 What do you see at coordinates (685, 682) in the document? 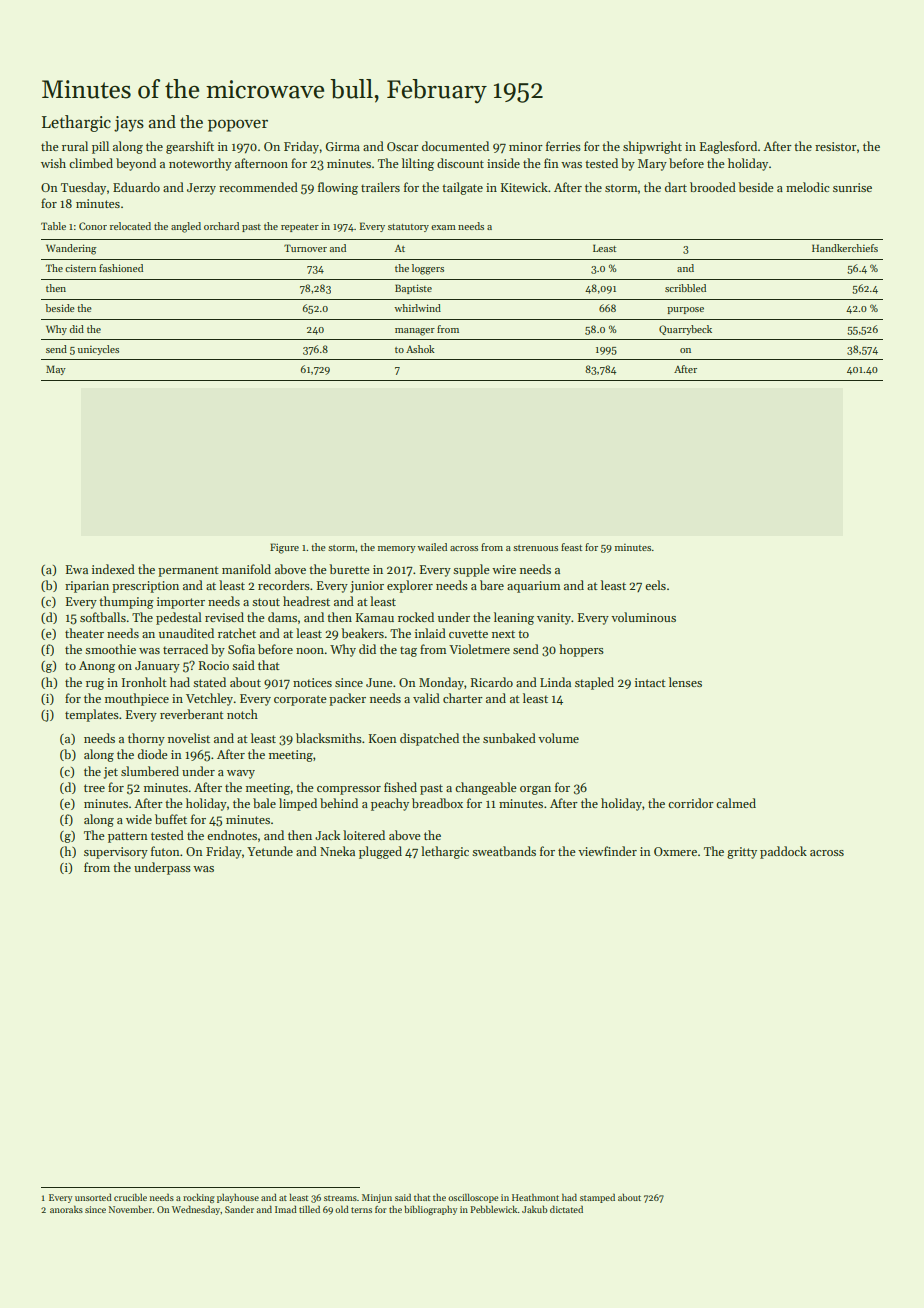
I see `lenses` at bounding box center [685, 682].
